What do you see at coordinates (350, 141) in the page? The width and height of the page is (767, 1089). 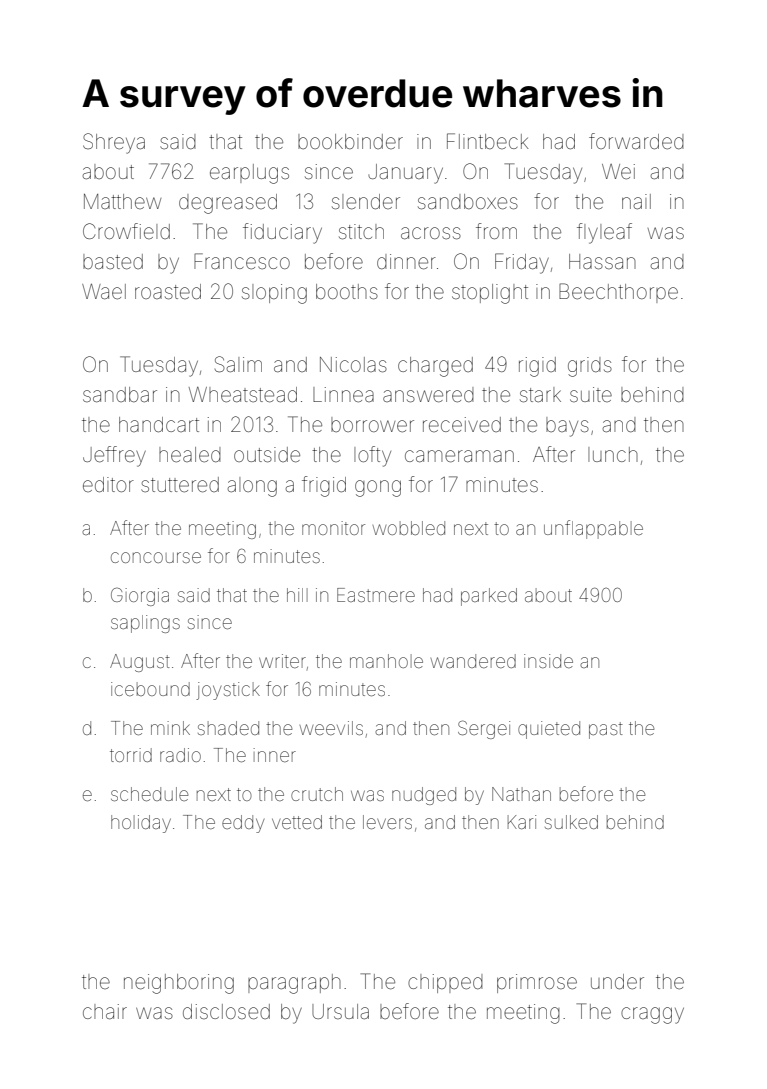 I see `bookbinder` at bounding box center [350, 141].
